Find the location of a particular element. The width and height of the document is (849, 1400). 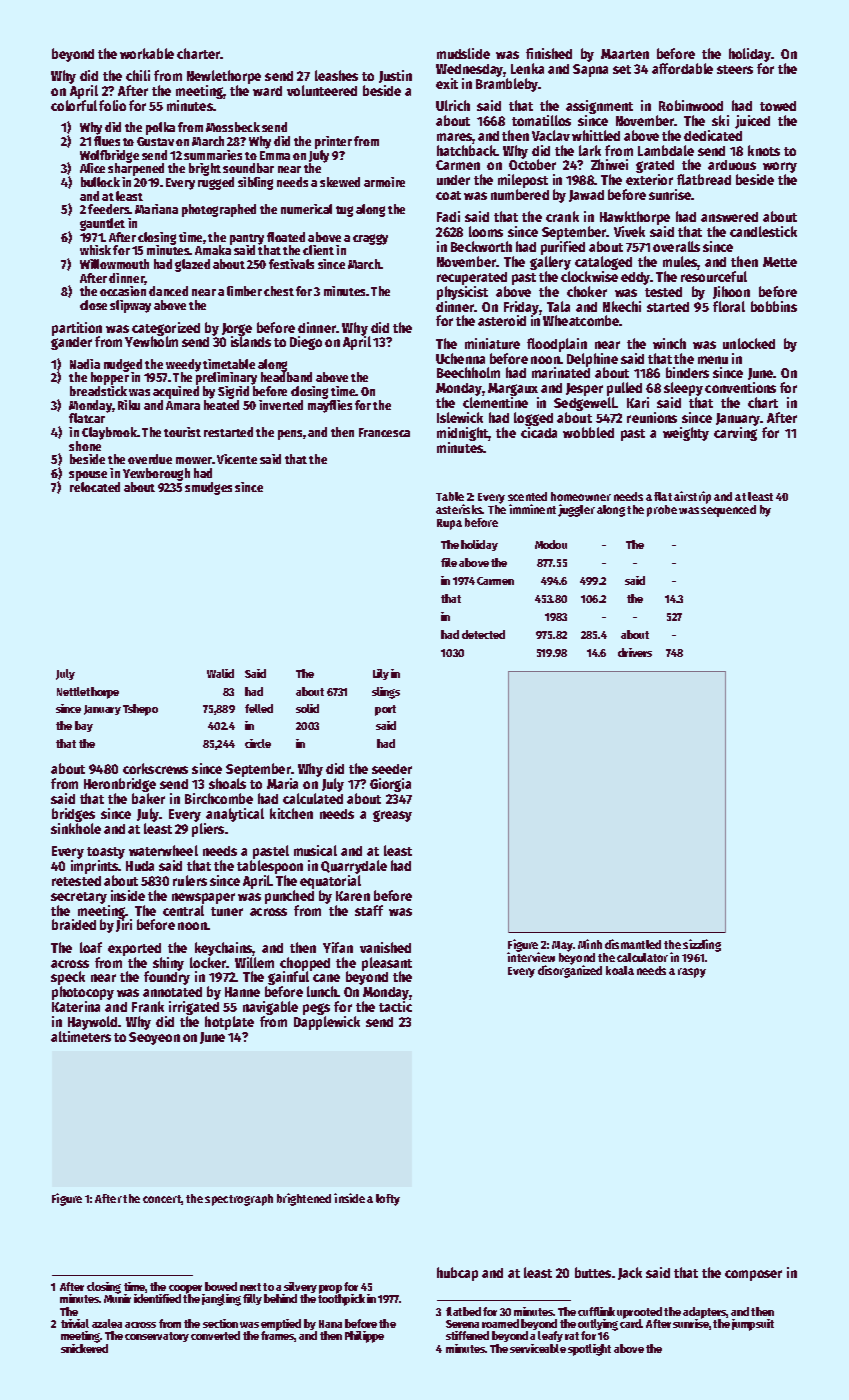

slings is located at coordinates (386, 693).
